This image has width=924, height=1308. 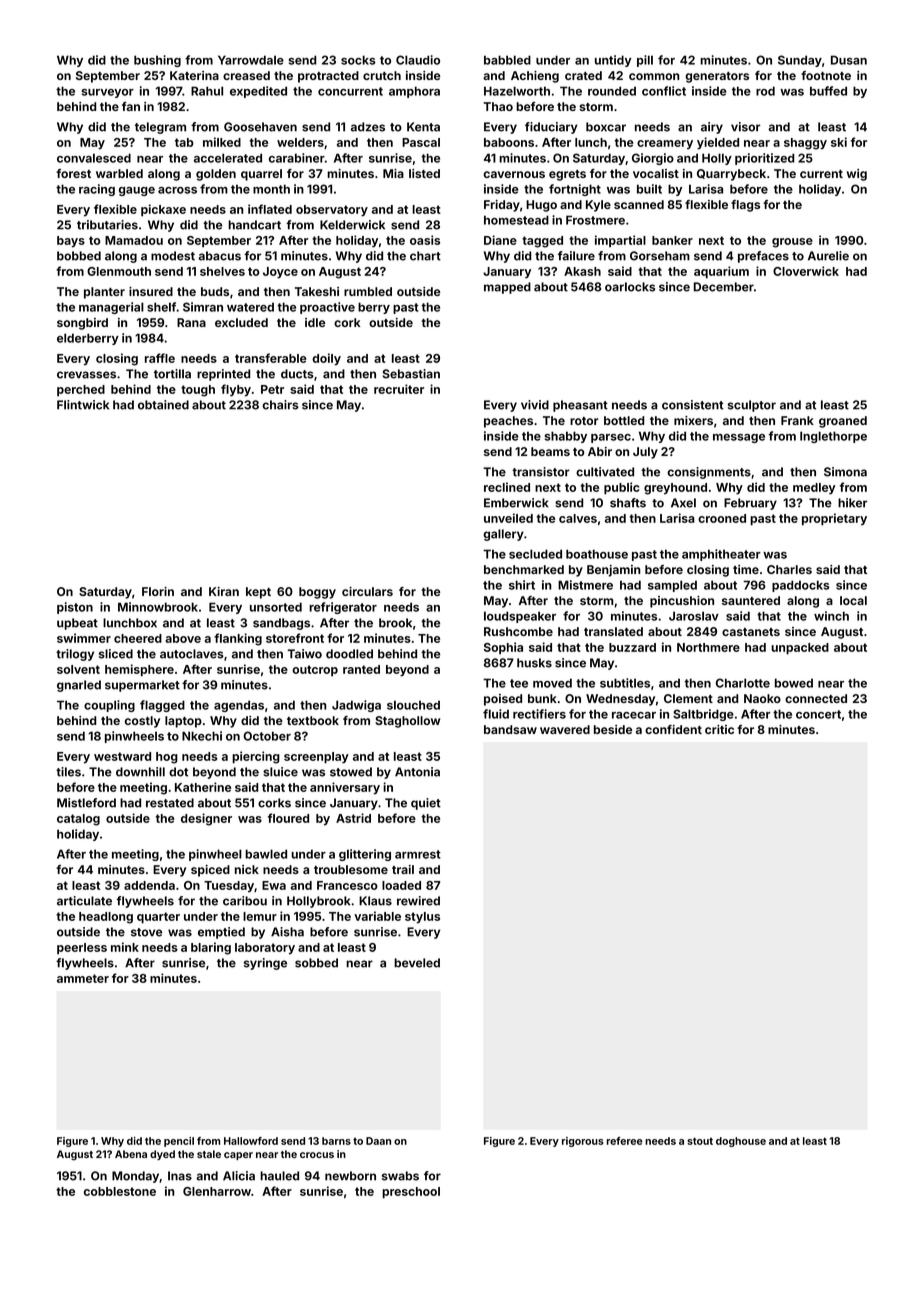 I want to click on rod, so click(x=765, y=91).
